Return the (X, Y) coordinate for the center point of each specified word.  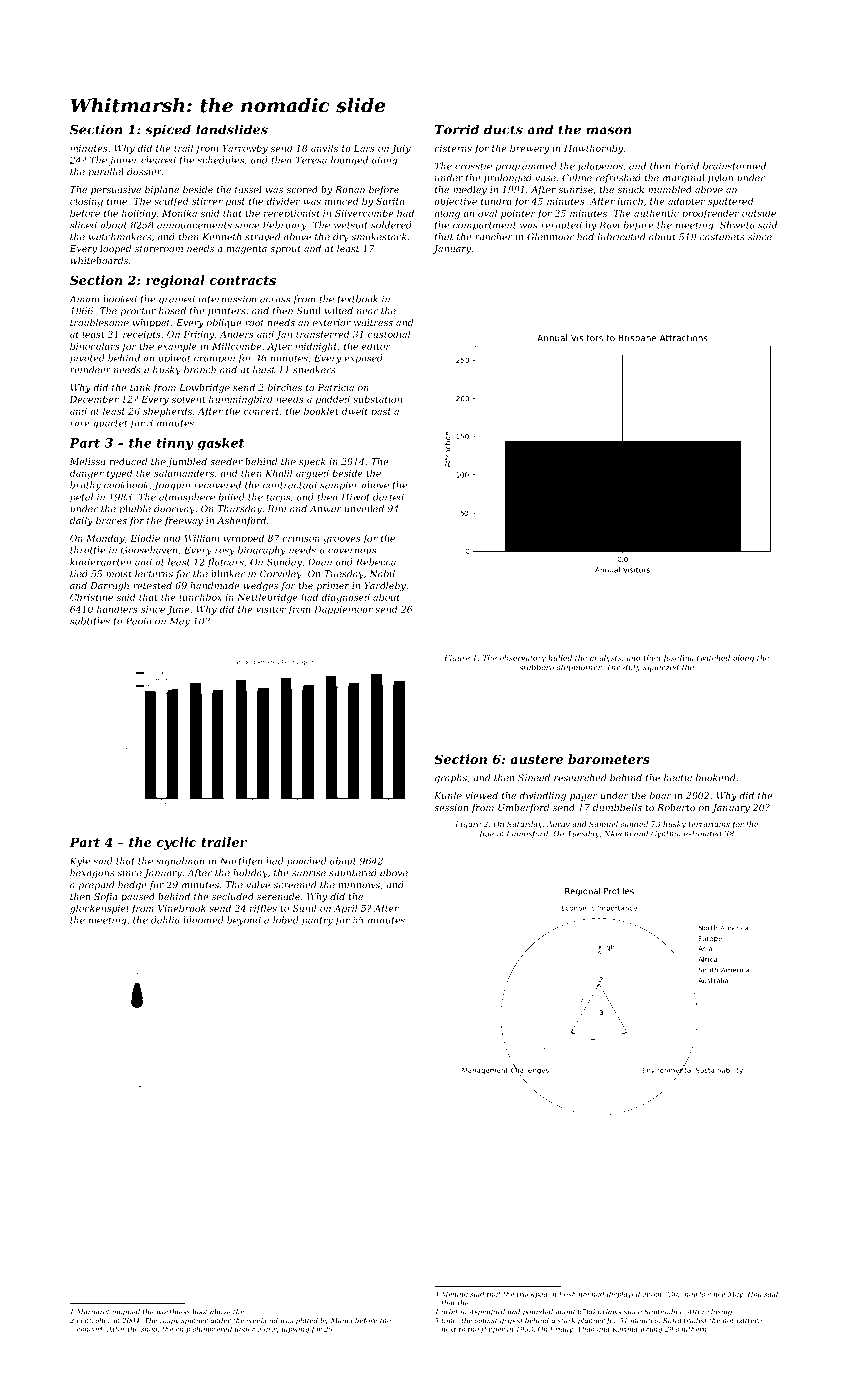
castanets (722, 237)
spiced (168, 130)
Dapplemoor (343, 610)
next (449, 1329)
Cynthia (666, 834)
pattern (749, 1321)
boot (200, 1312)
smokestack (378, 237)
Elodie (145, 538)
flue (486, 834)
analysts (606, 659)
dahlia (165, 920)
